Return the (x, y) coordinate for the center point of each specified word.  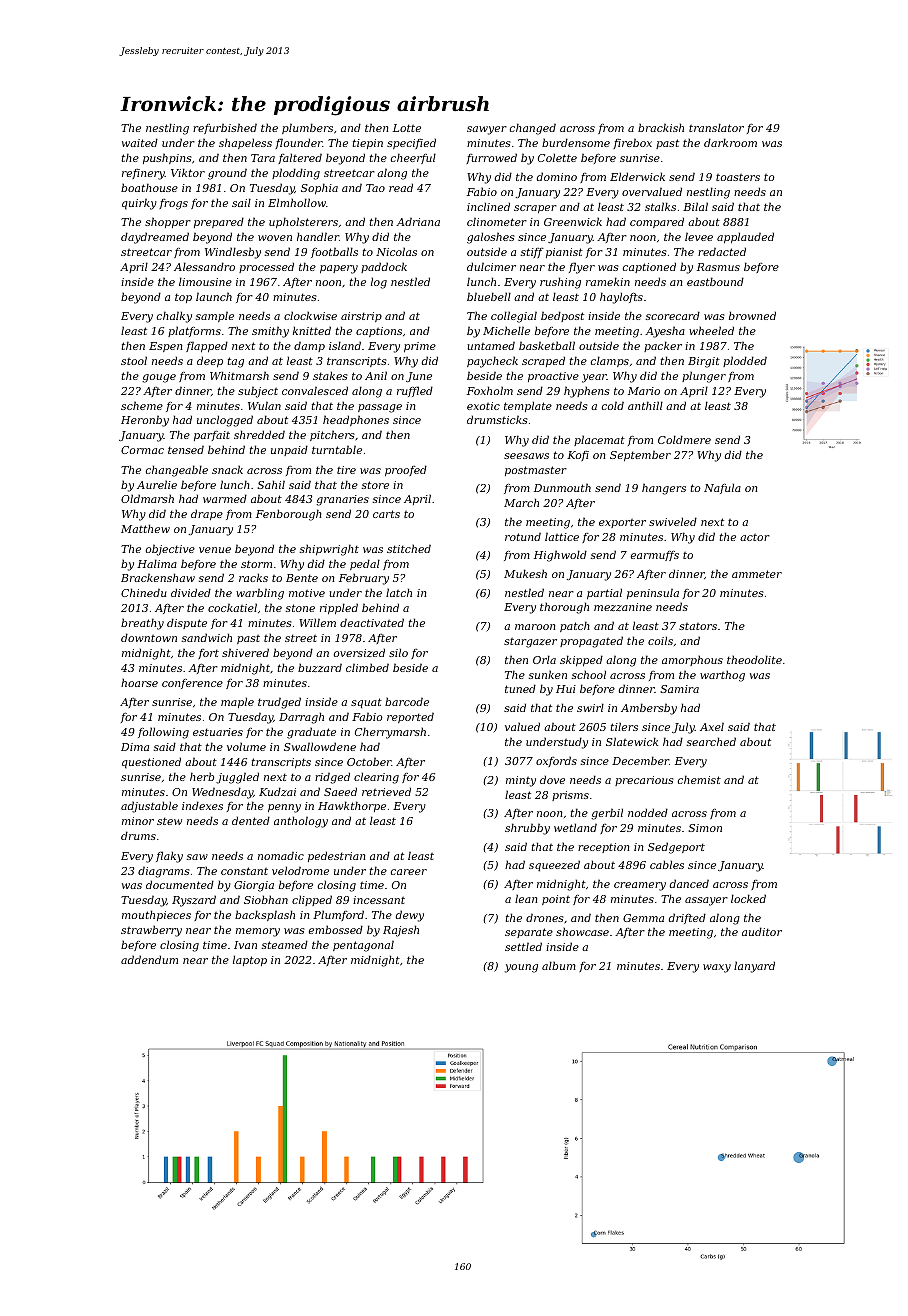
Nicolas (396, 251)
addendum (149, 959)
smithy (270, 332)
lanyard (754, 967)
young (521, 968)
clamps (610, 361)
